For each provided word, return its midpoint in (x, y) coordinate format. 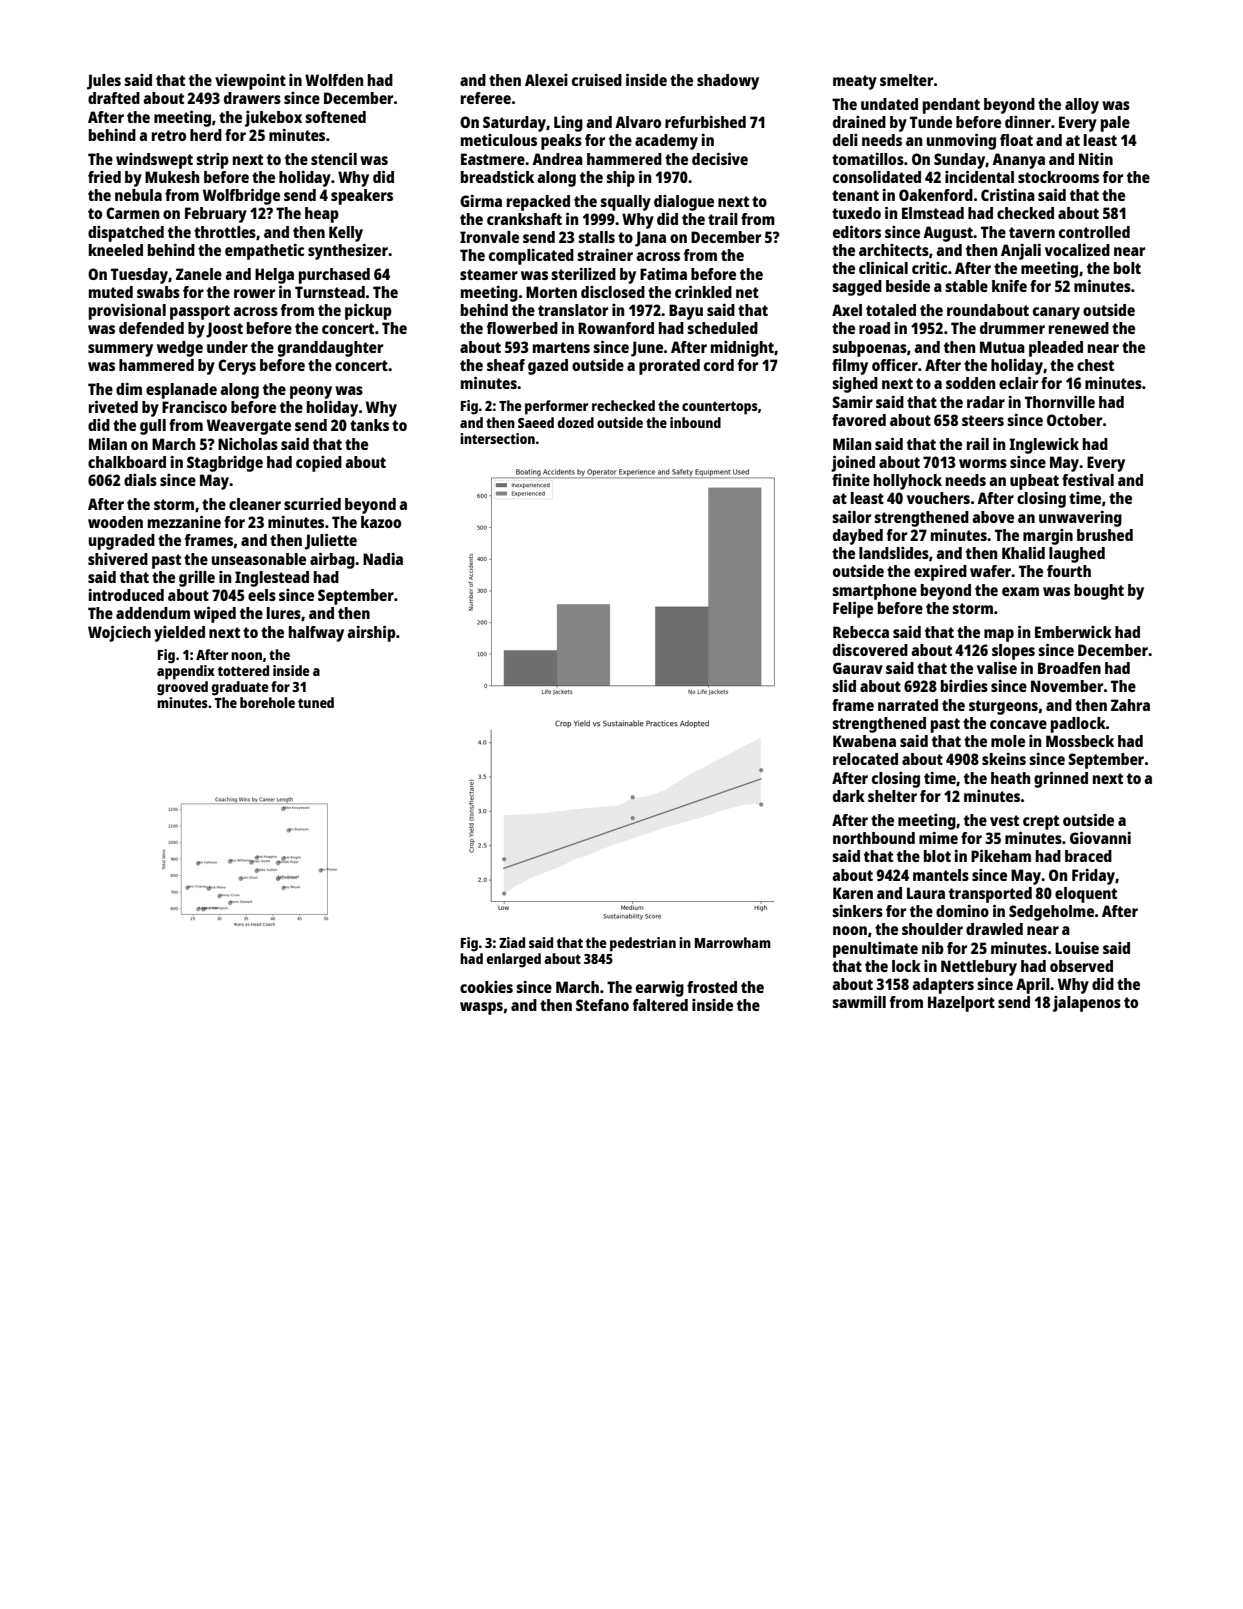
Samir (853, 402)
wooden (115, 522)
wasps (481, 1008)
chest (1095, 365)
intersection (497, 438)
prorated (669, 367)
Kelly (346, 234)
